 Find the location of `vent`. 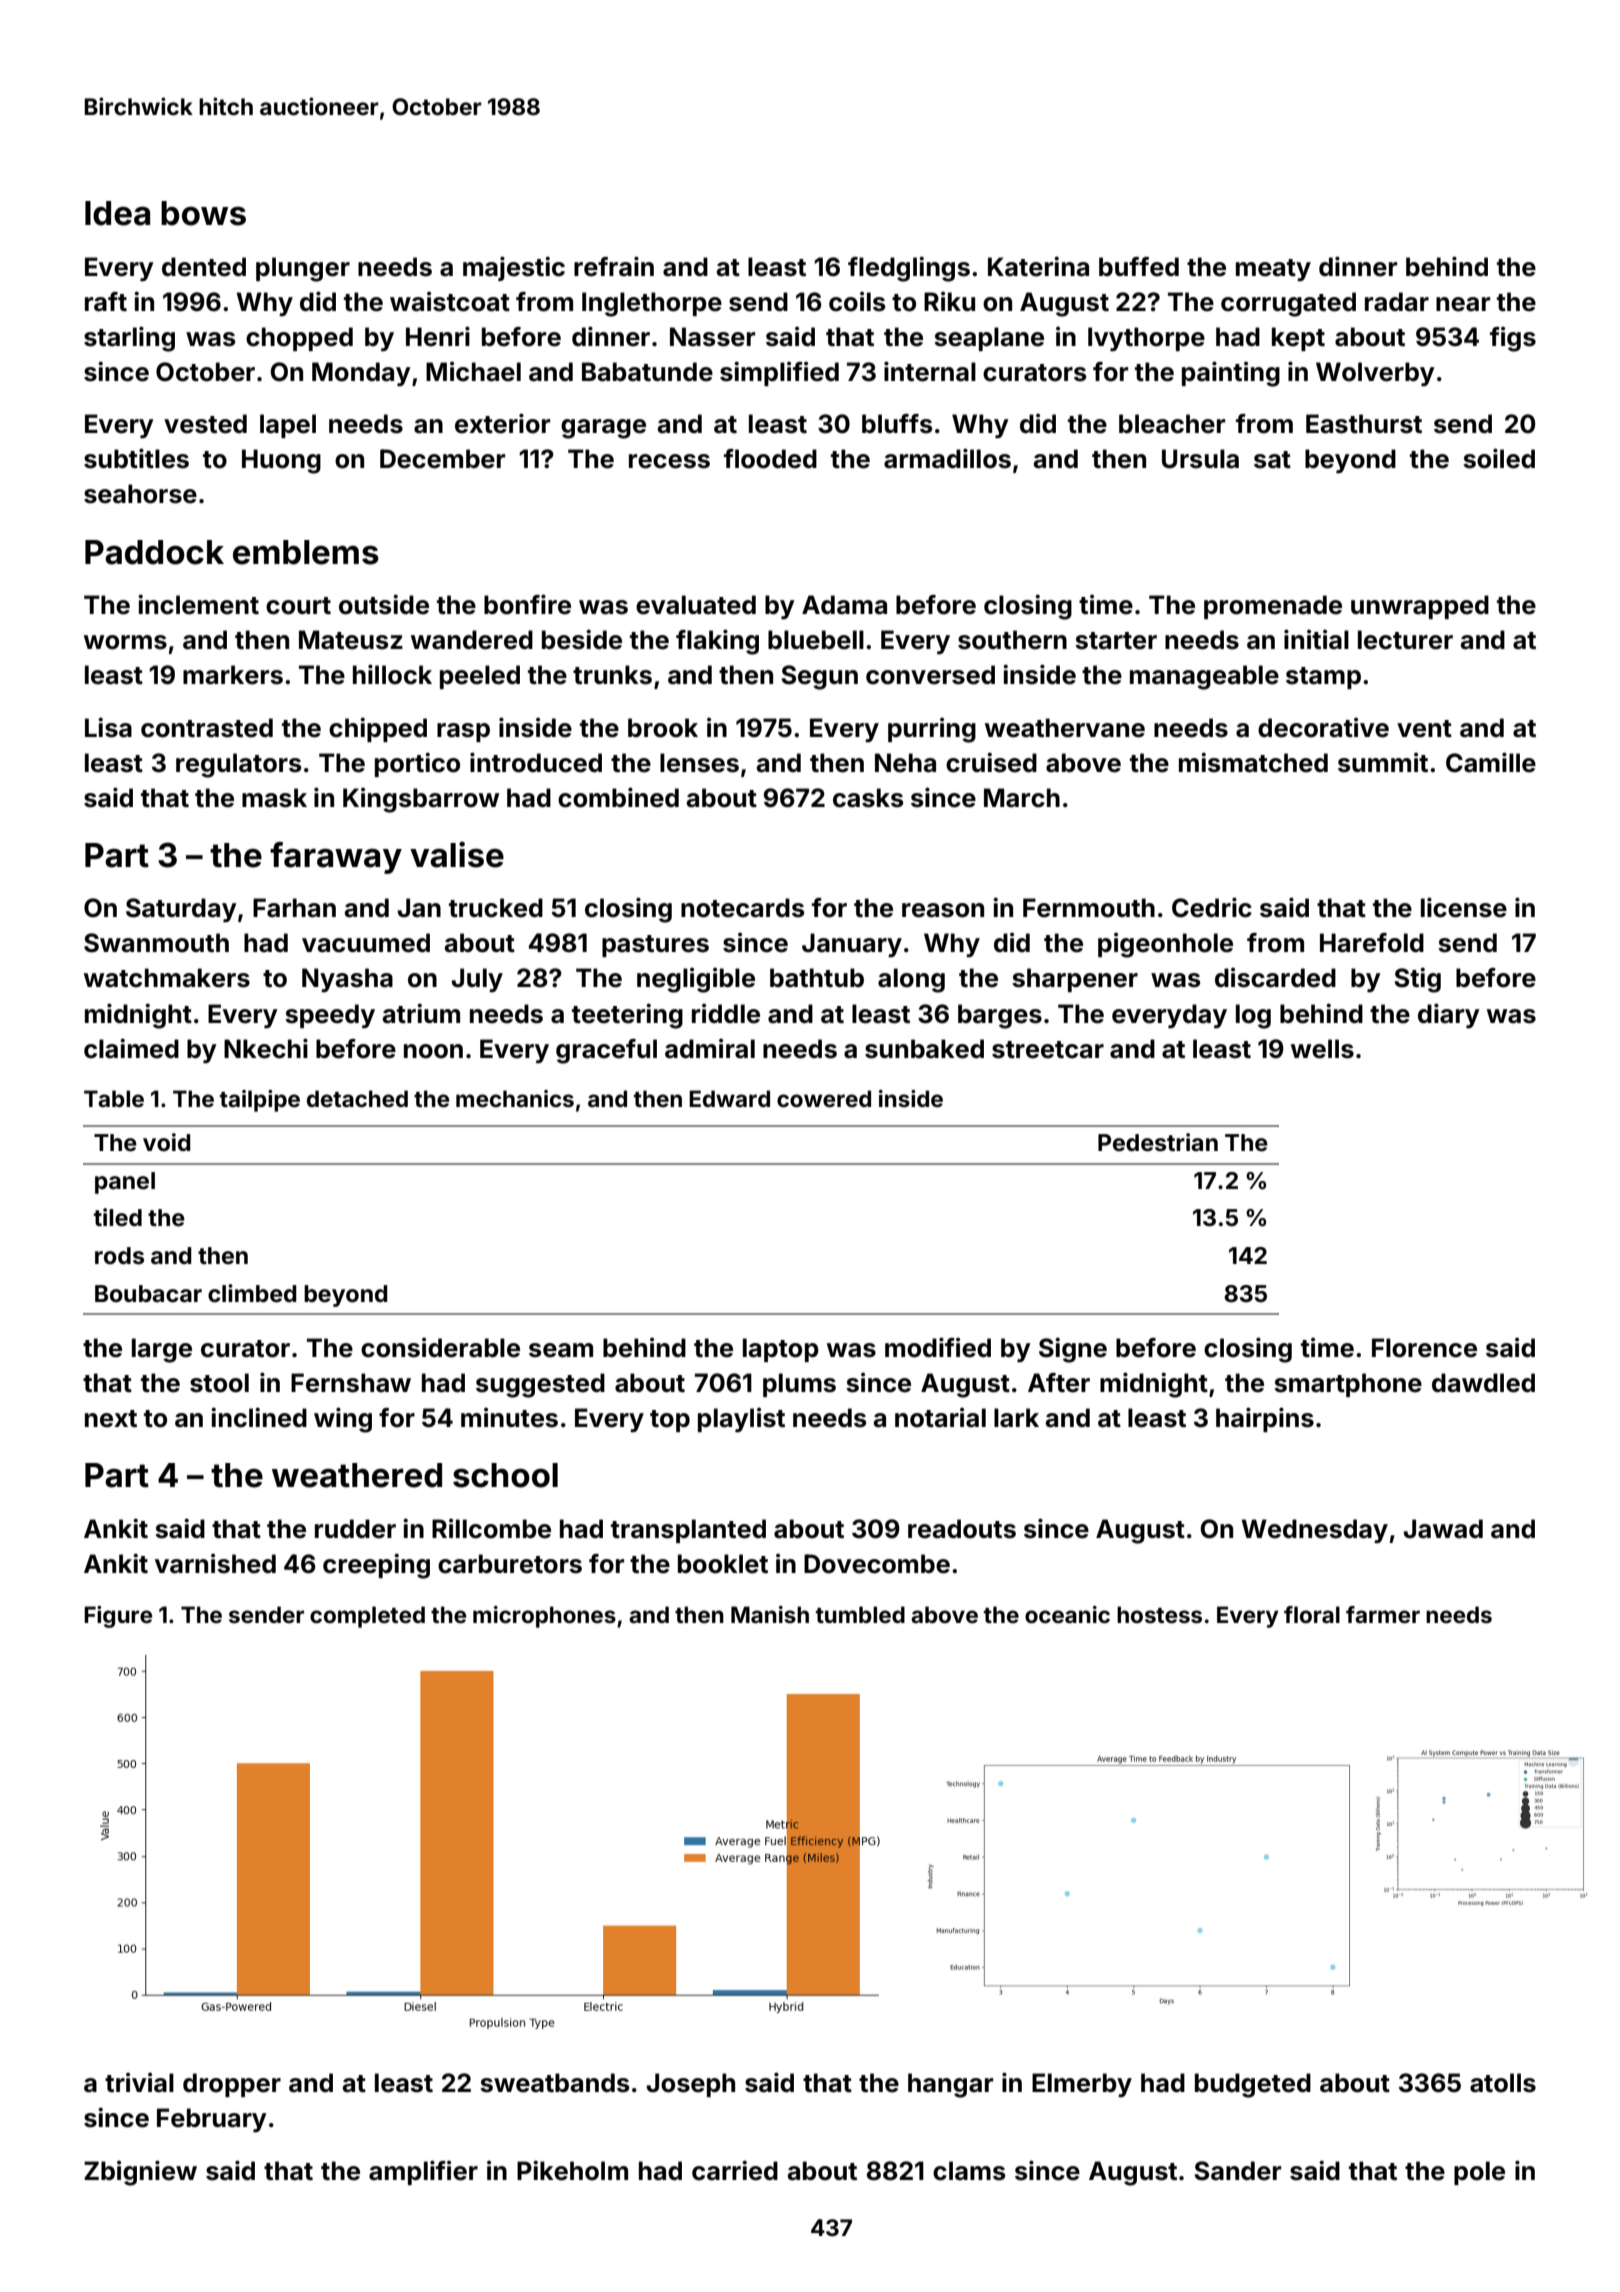

vent is located at coordinates (1424, 729).
